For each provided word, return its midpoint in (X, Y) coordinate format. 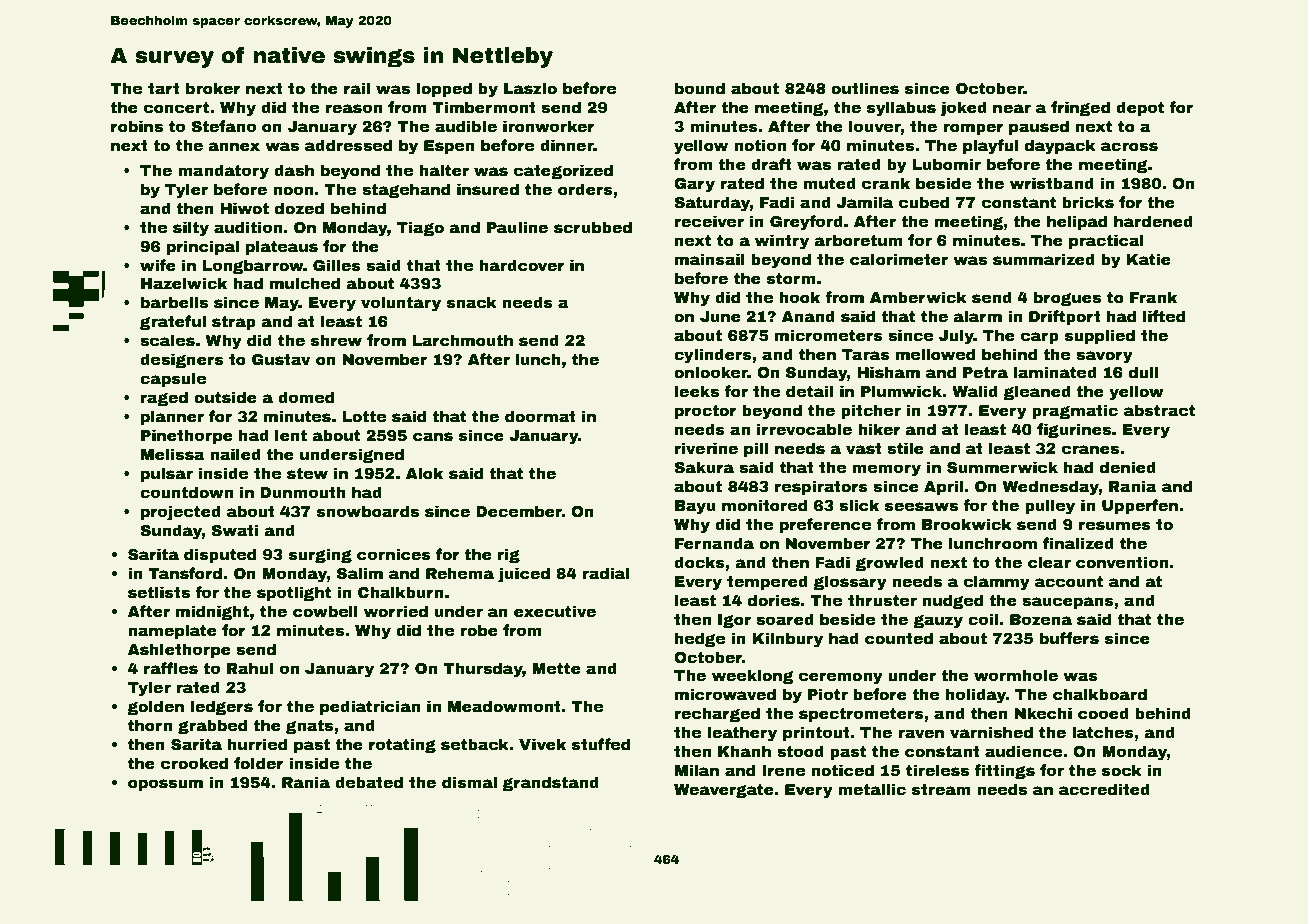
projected (181, 513)
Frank (1153, 297)
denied (1128, 467)
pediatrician (370, 707)
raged (164, 398)
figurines (1074, 430)
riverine (706, 448)
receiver (709, 221)
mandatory (223, 172)
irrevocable (804, 429)
